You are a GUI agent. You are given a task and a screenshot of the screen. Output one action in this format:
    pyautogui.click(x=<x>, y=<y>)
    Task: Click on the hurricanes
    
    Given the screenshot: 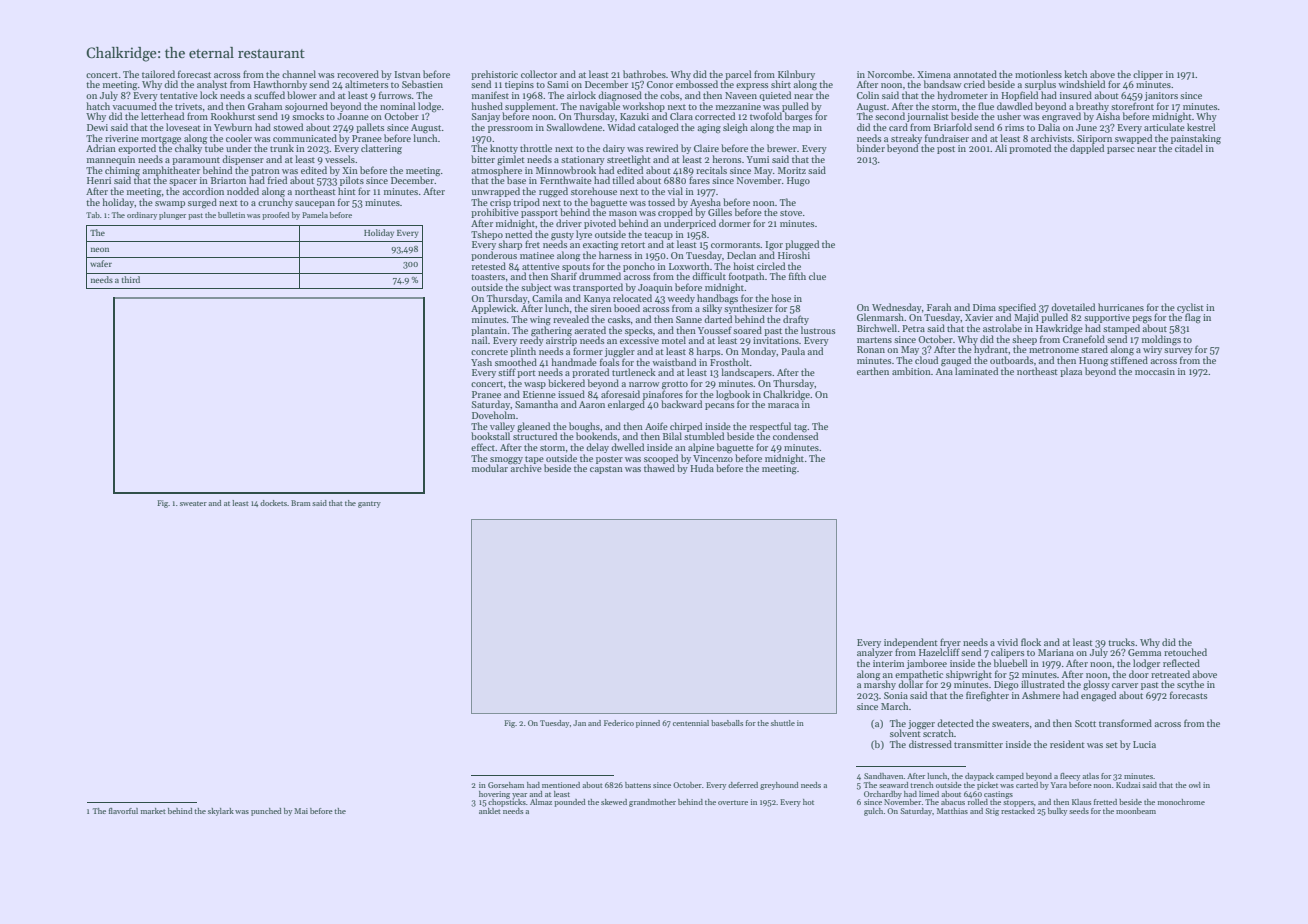 What is the action you would take?
    pyautogui.click(x=1121, y=307)
